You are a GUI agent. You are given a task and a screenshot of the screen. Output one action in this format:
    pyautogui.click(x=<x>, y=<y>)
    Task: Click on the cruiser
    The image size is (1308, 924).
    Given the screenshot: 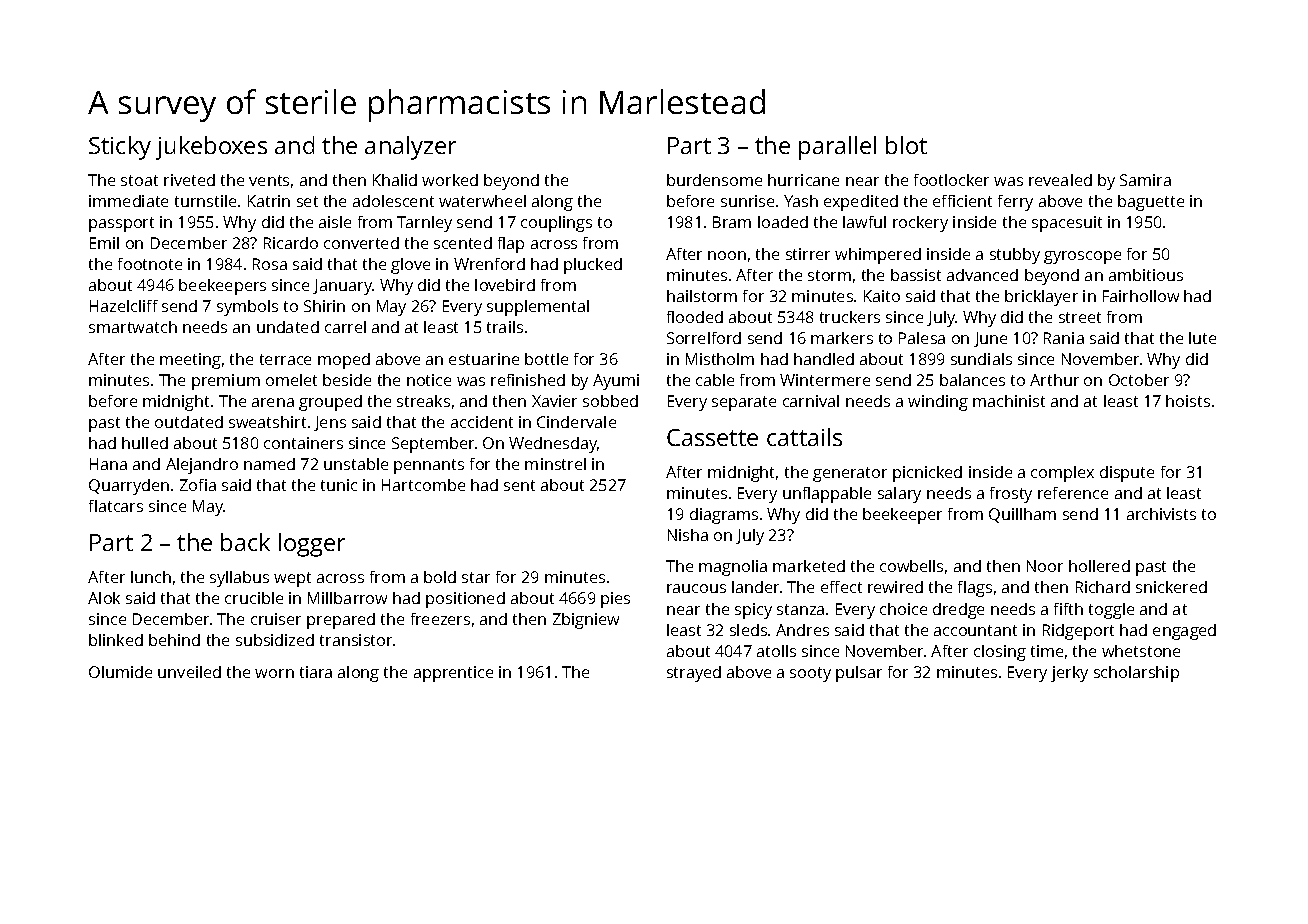 What is the action you would take?
    pyautogui.click(x=276, y=619)
